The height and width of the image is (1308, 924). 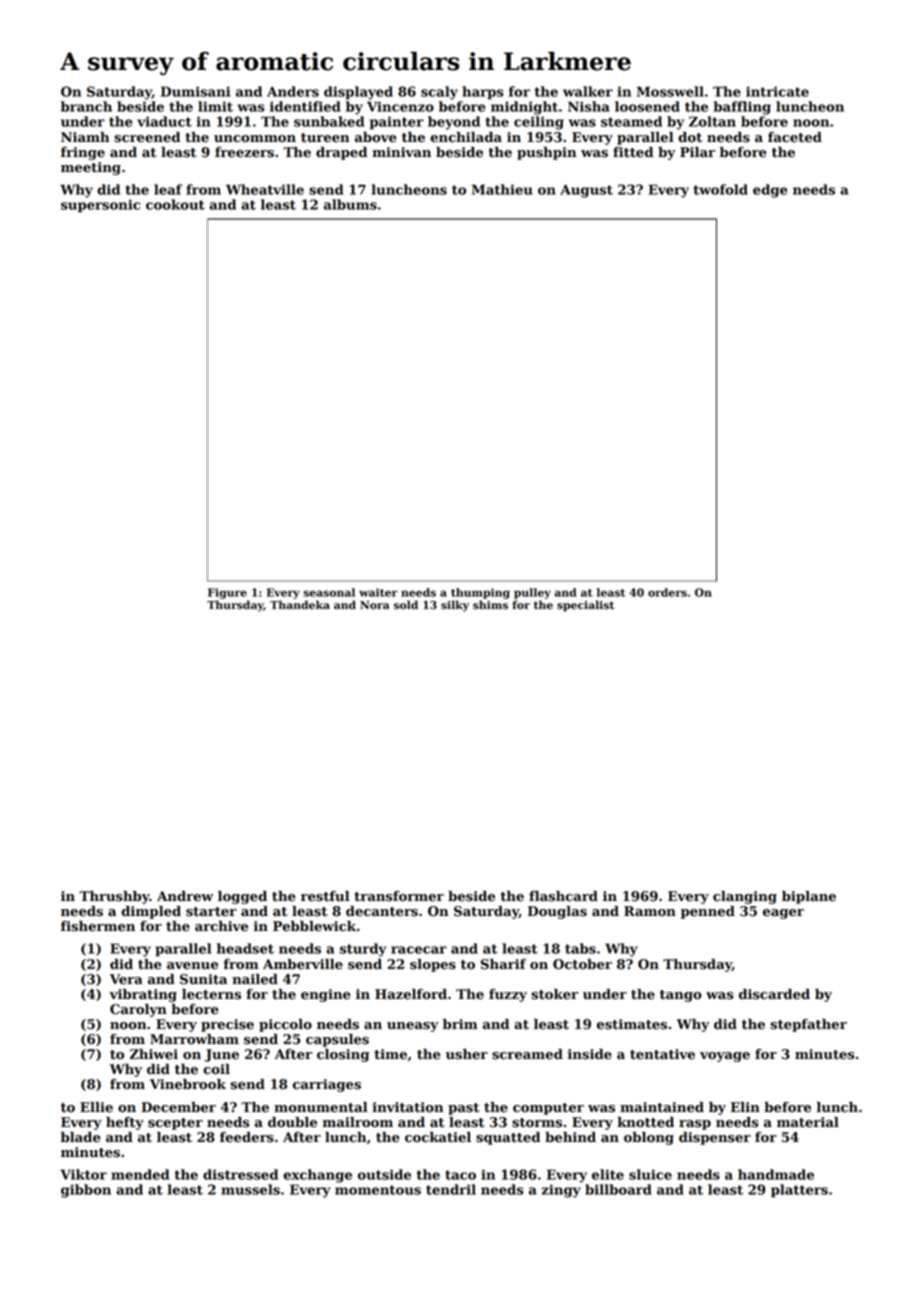 What do you see at coordinates (777, 91) in the image?
I see `intricate` at bounding box center [777, 91].
